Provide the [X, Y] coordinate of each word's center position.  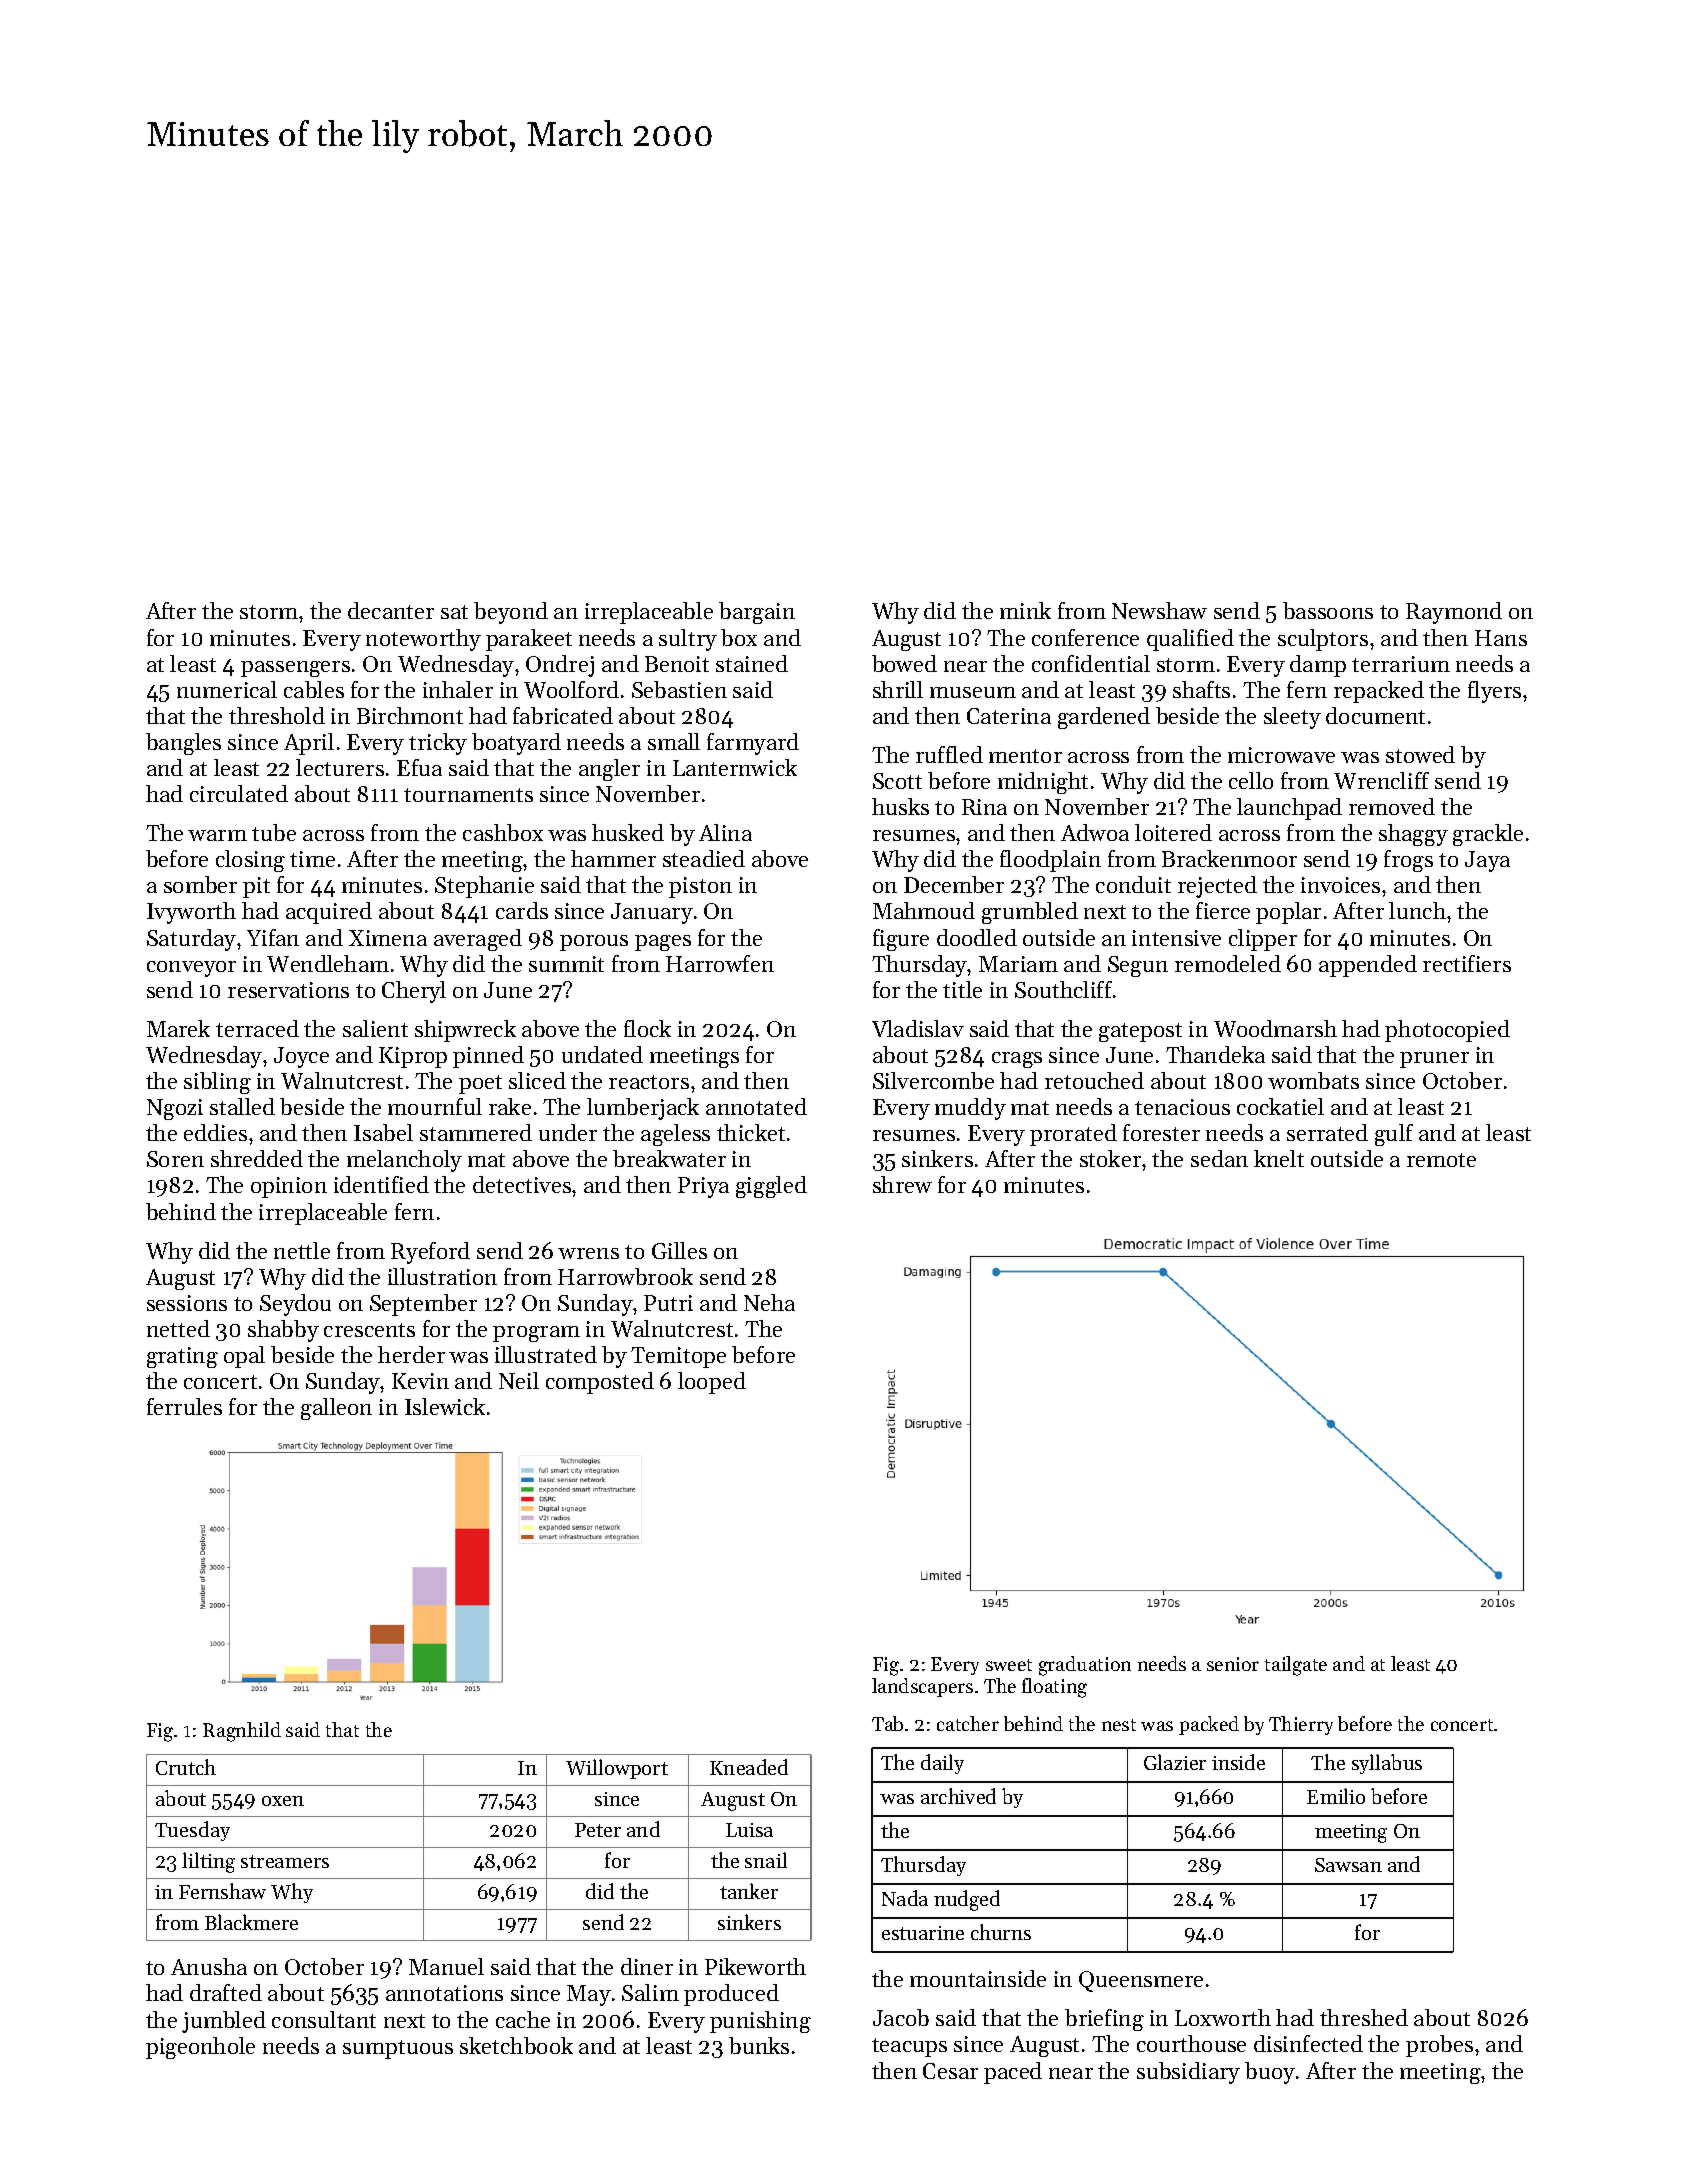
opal [244, 1357]
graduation [1085, 1666]
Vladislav [918, 1028]
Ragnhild [242, 1732]
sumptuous [398, 2049]
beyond [511, 613]
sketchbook [516, 2045]
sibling [217, 1083]
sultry [688, 640]
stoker [1110, 1158]
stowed [1420, 754]
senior [1233, 1664]
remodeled [1228, 963]
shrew [902, 1184]
